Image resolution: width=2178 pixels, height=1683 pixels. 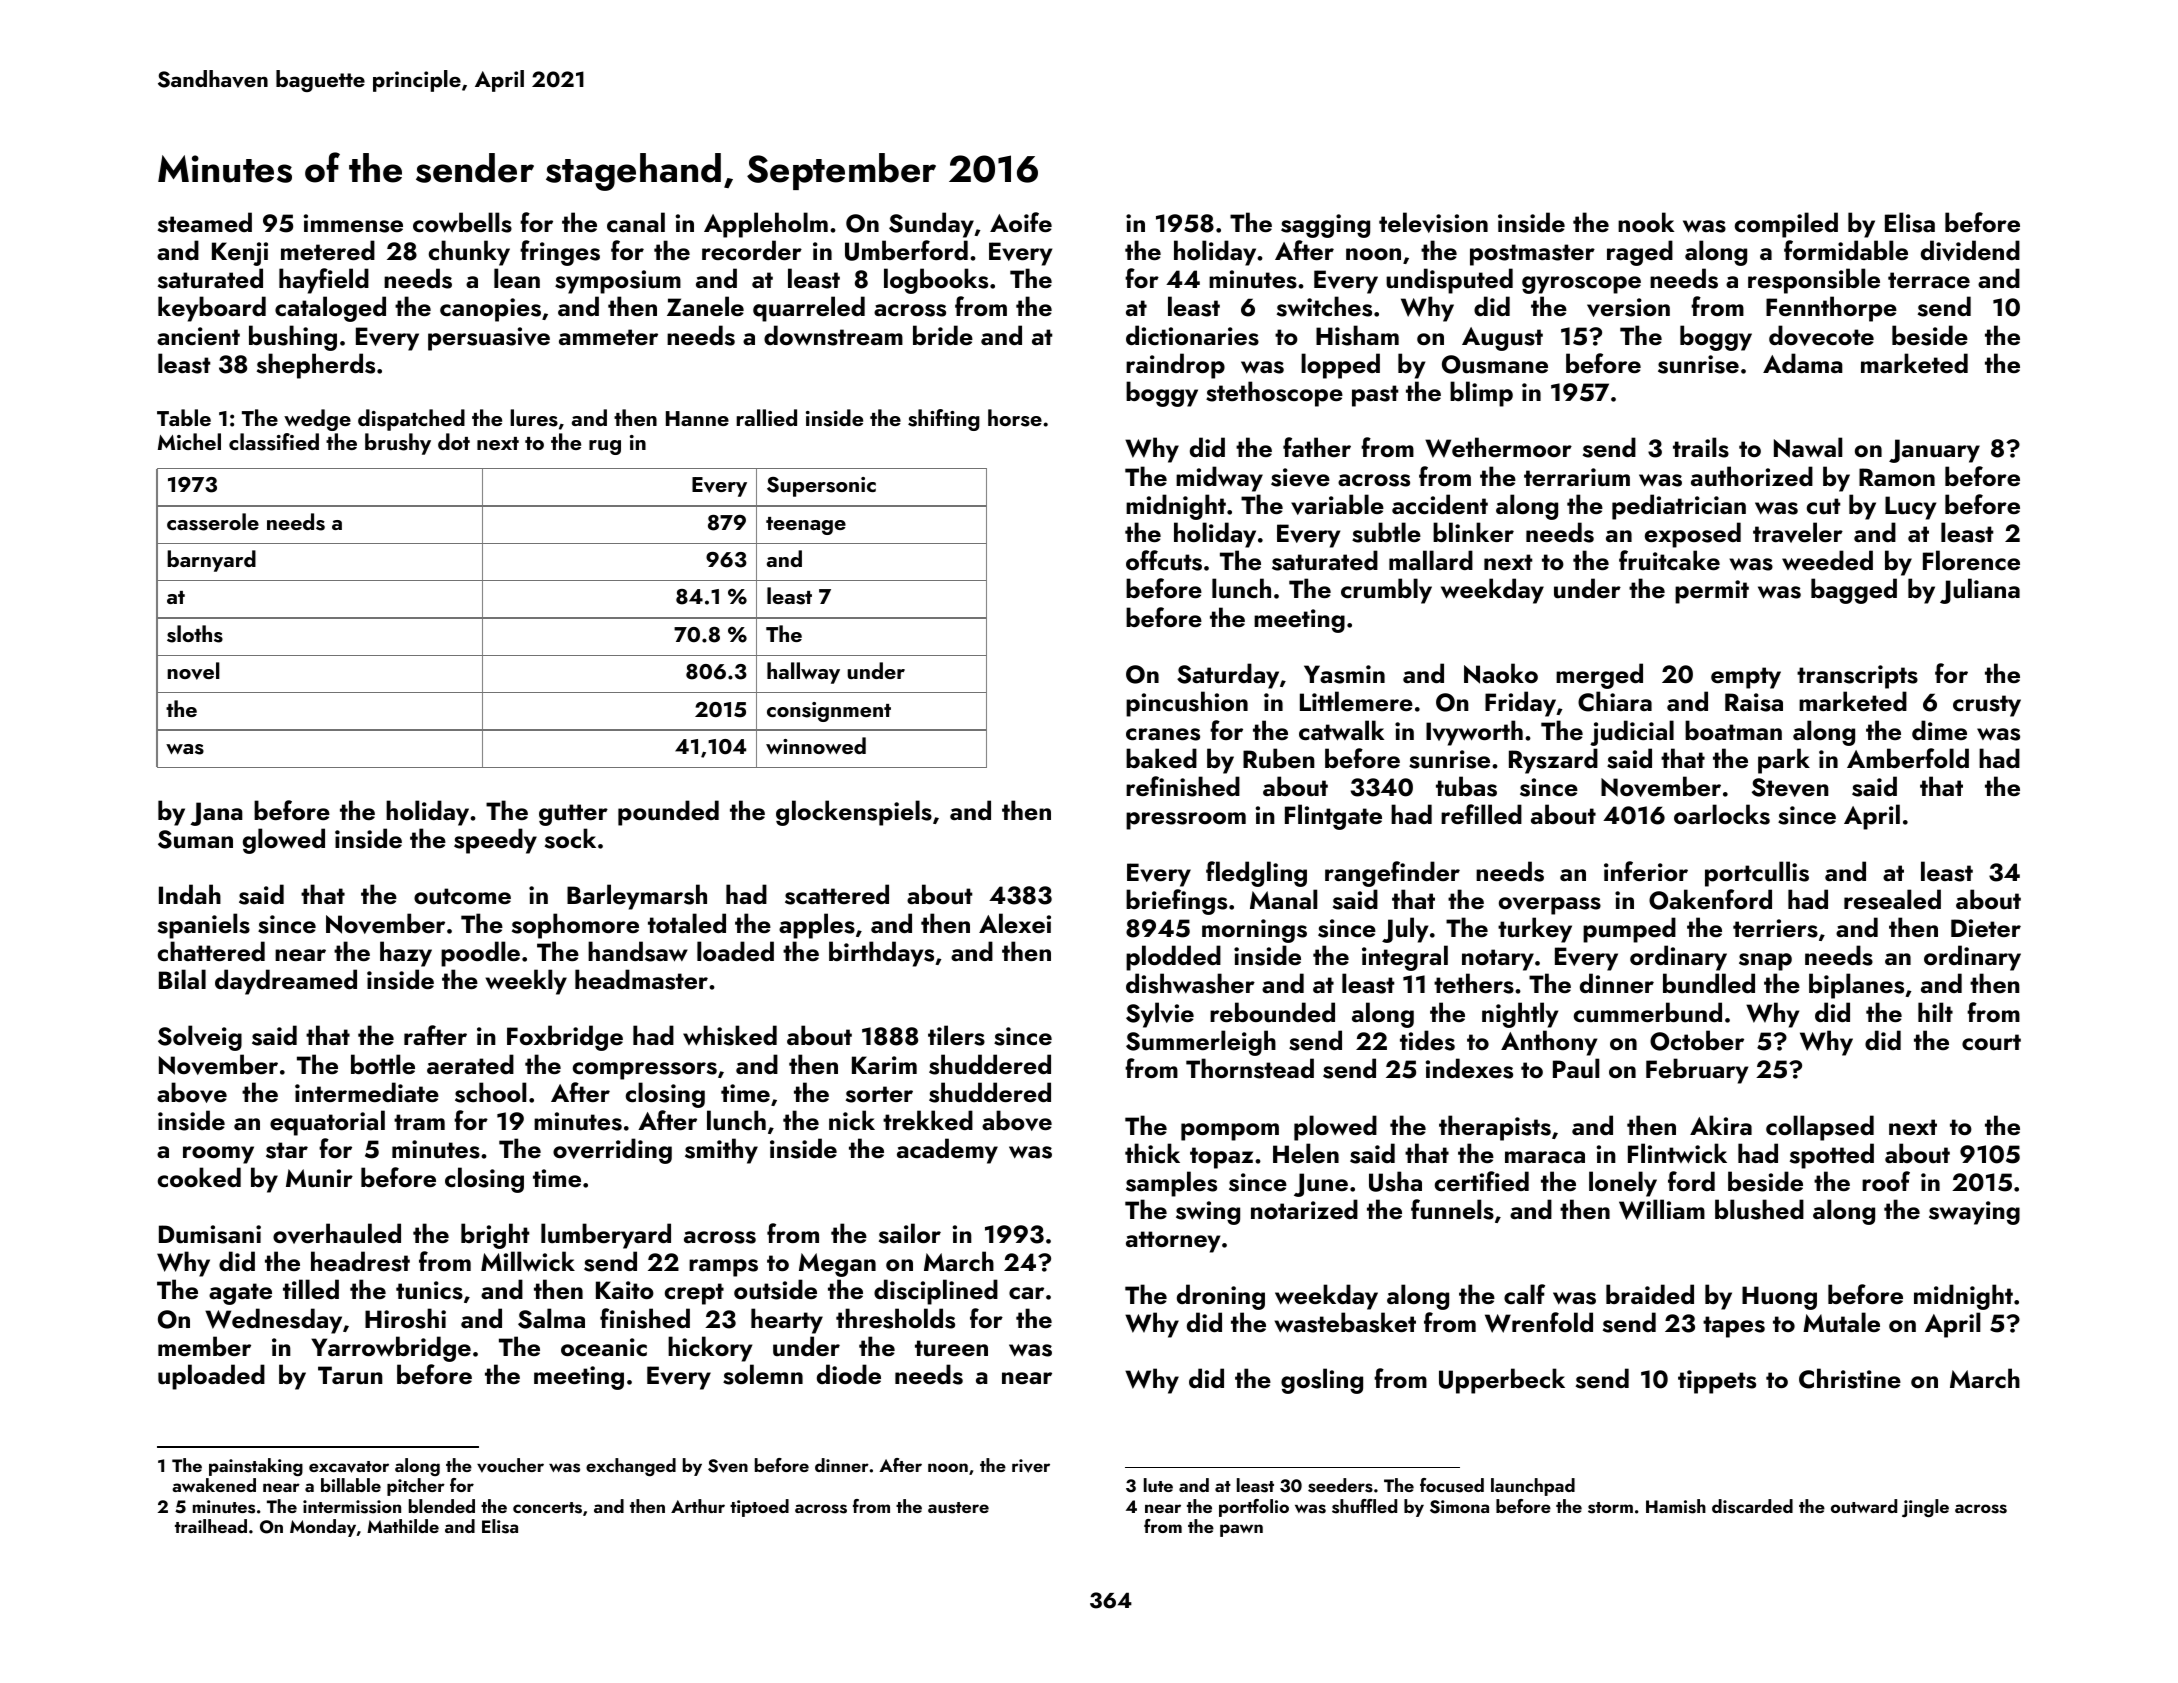 I want to click on Manal, so click(x=1283, y=899).
